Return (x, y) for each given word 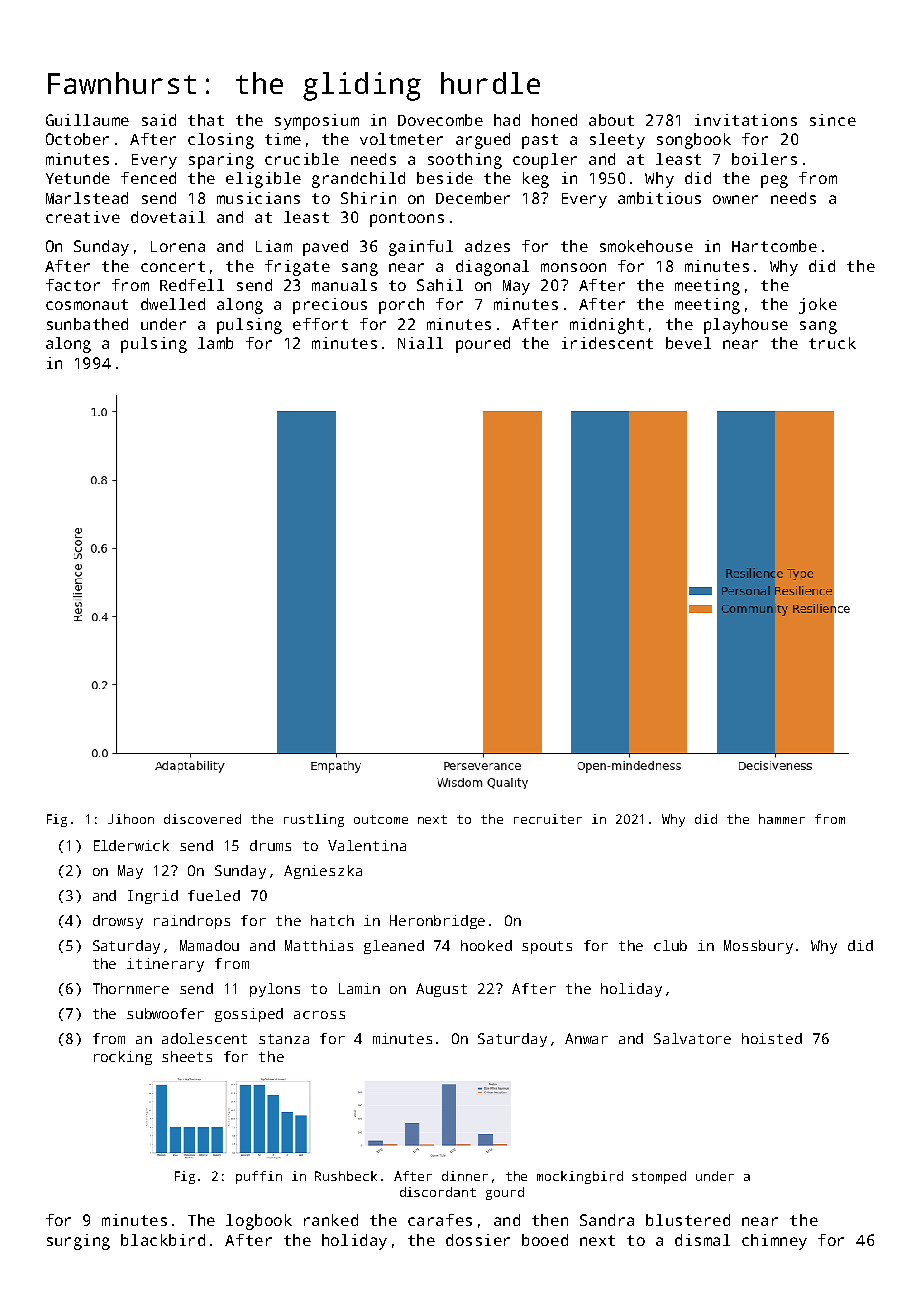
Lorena (178, 246)
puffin (259, 1177)
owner (735, 199)
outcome (381, 819)
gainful (421, 248)
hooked (486, 945)
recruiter (548, 819)
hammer (782, 819)
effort (320, 324)
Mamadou (209, 945)
